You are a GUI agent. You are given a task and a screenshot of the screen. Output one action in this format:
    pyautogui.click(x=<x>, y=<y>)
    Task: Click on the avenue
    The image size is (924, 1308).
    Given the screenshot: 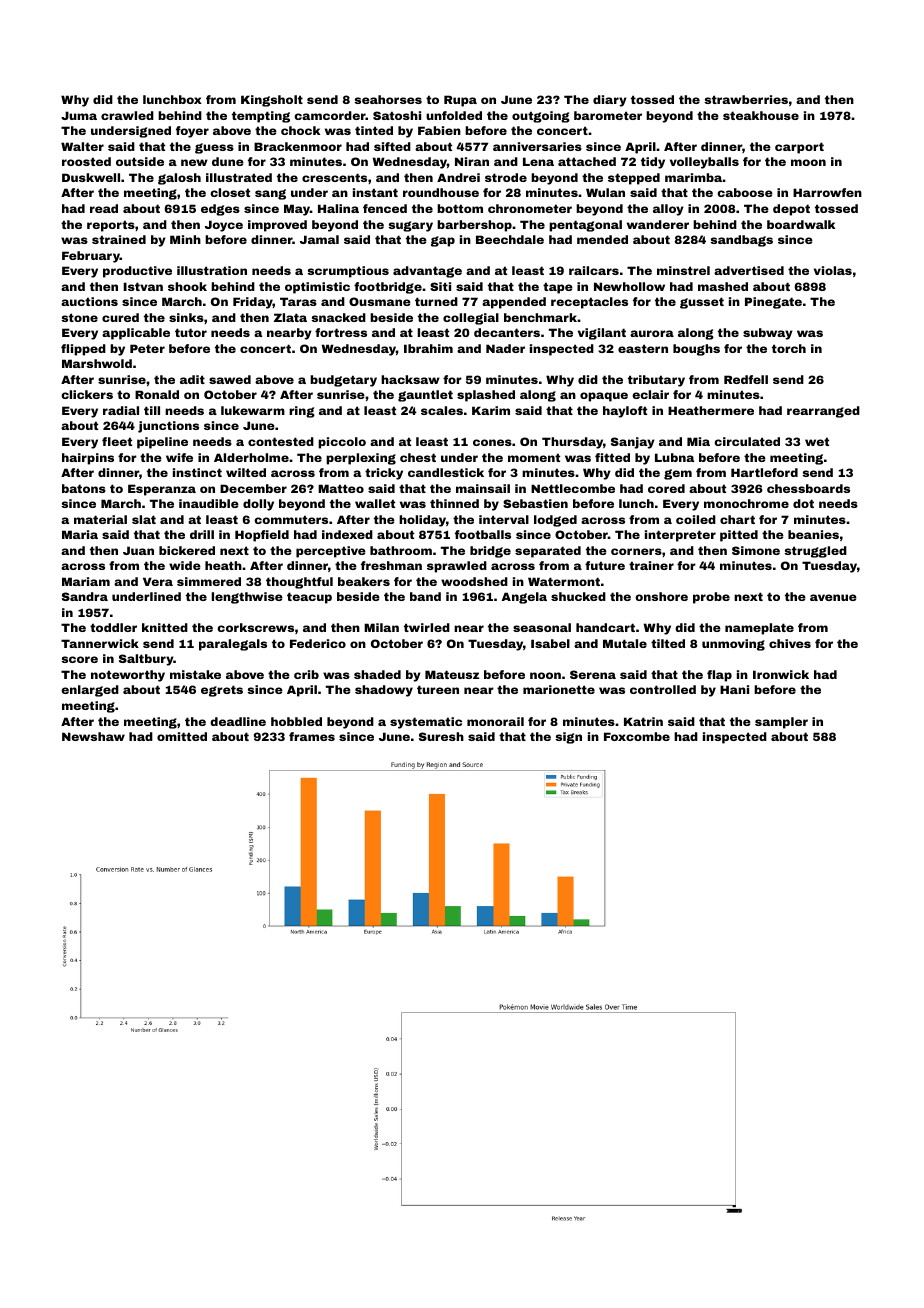 What is the action you would take?
    pyautogui.click(x=833, y=597)
